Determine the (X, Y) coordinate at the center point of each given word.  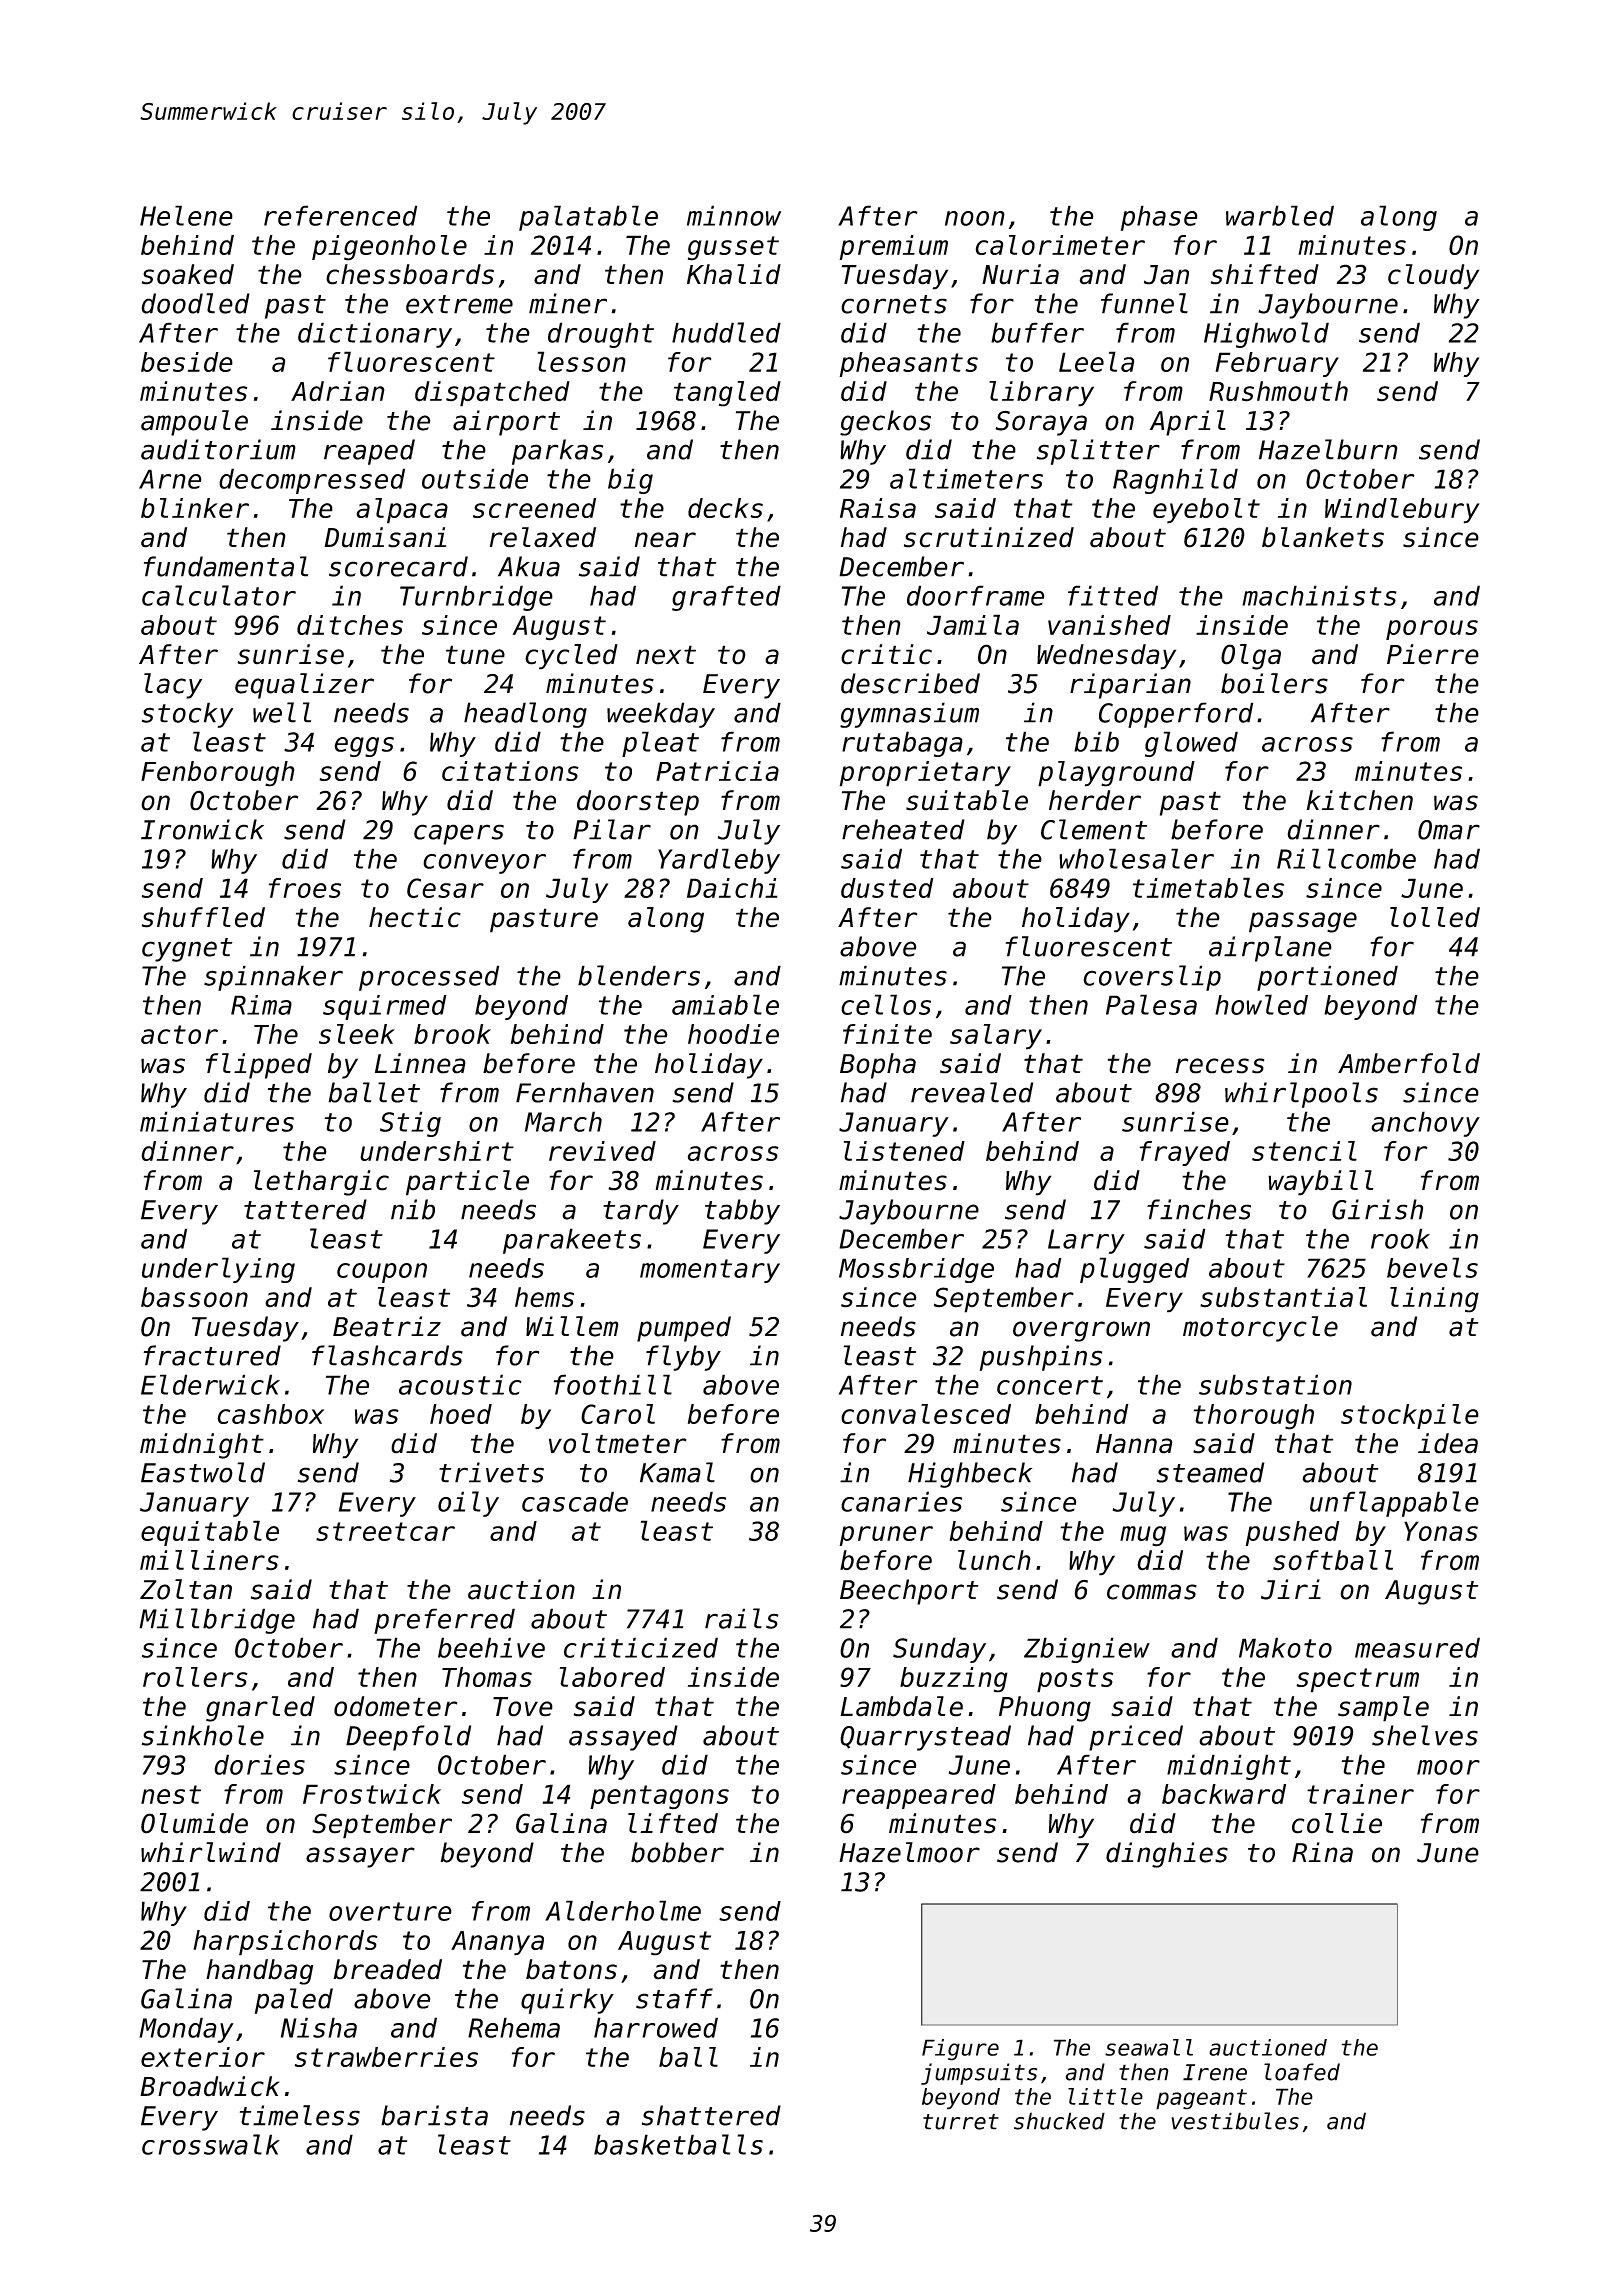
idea (1448, 1443)
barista (434, 2115)
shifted (1265, 274)
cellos (886, 1004)
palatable (588, 218)
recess (1219, 1066)
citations (510, 771)
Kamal (677, 1472)
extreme (459, 304)
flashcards (387, 1355)
